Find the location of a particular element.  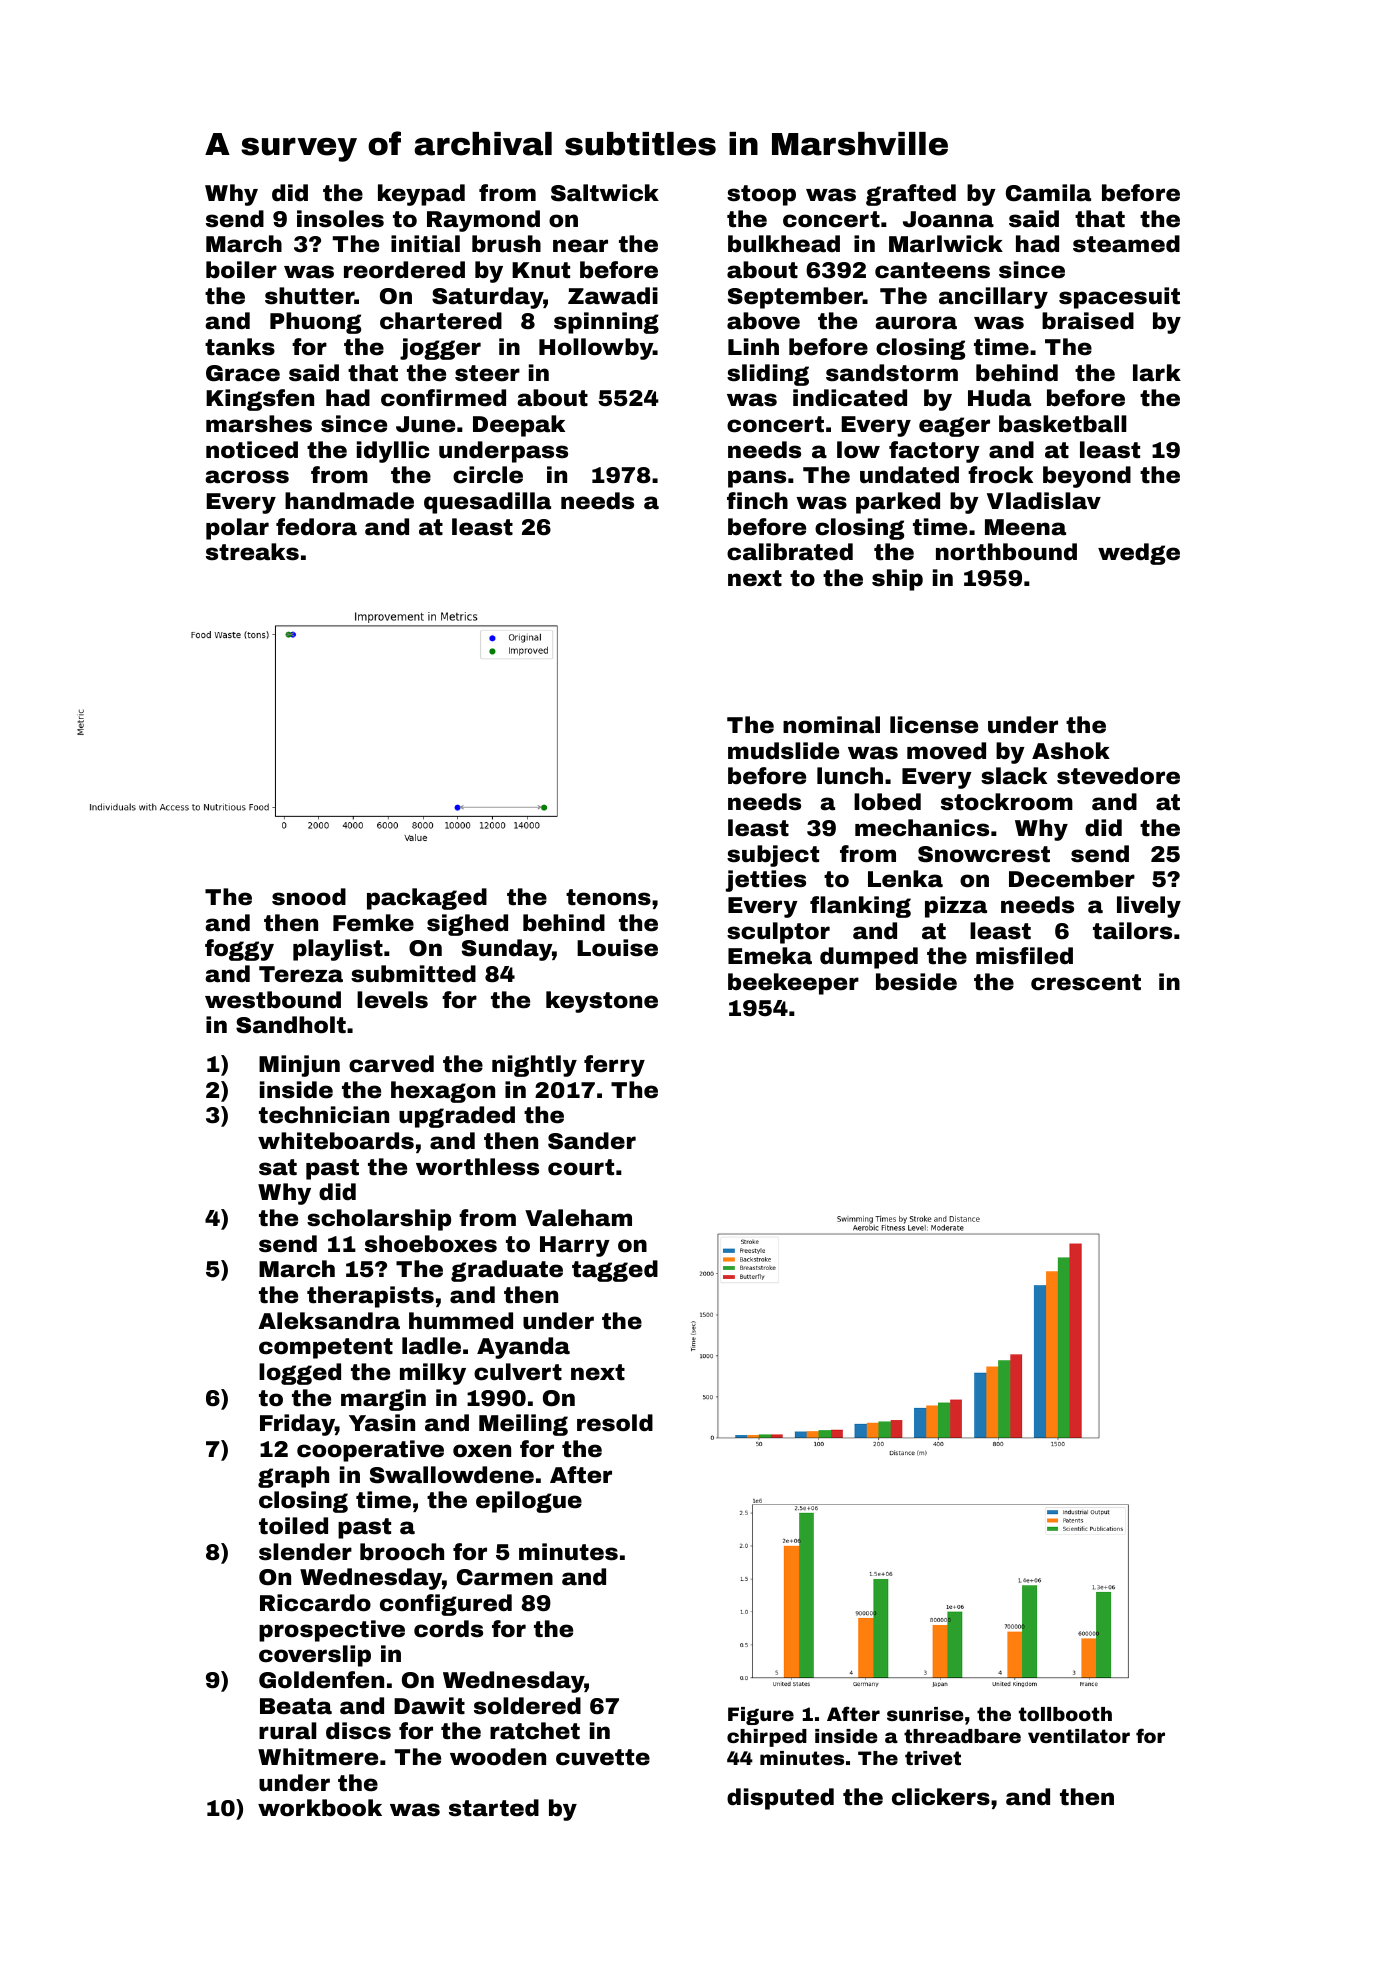

marshes is located at coordinates (259, 424).
